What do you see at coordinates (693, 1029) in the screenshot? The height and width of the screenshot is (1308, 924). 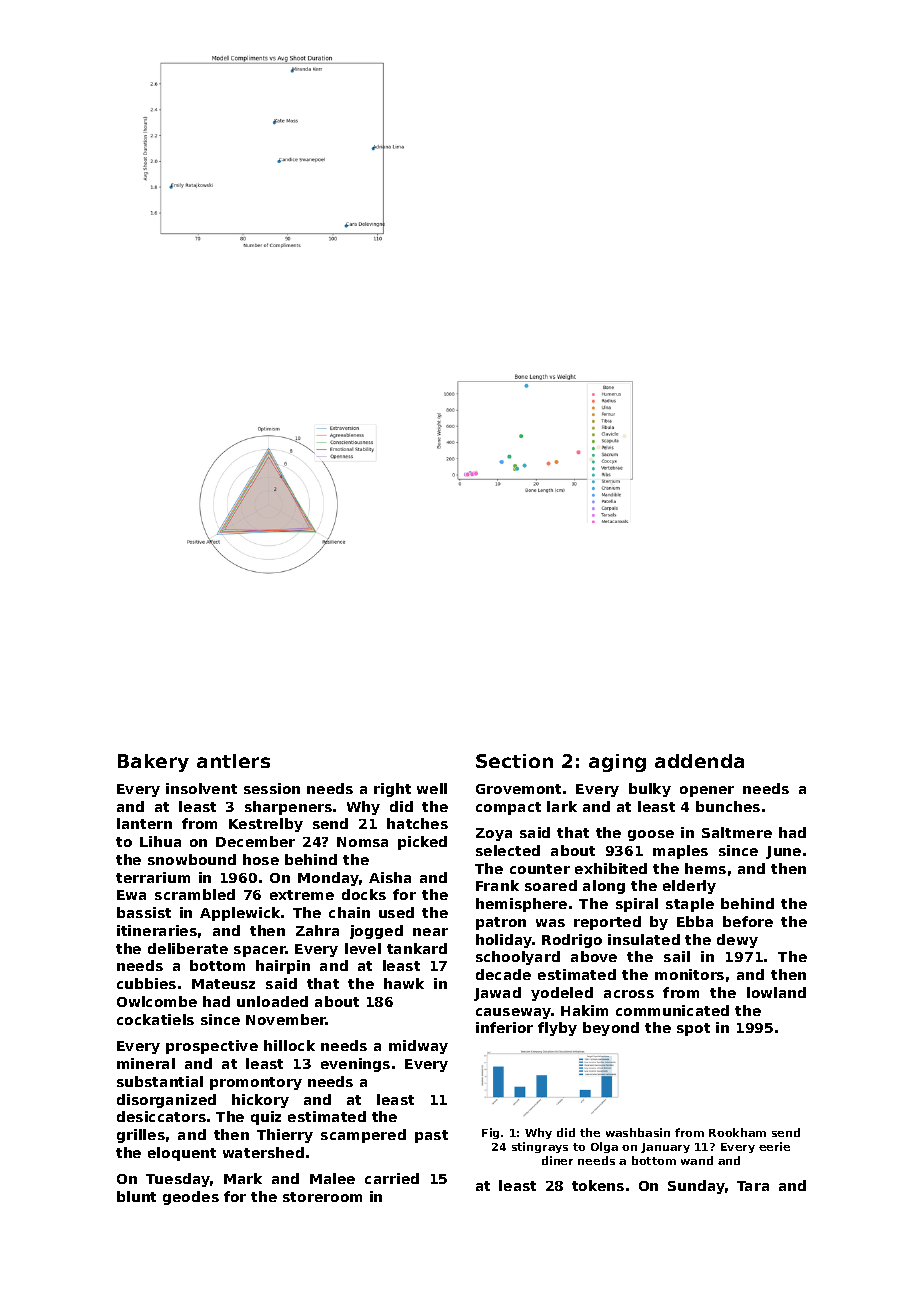 I see `spot` at bounding box center [693, 1029].
